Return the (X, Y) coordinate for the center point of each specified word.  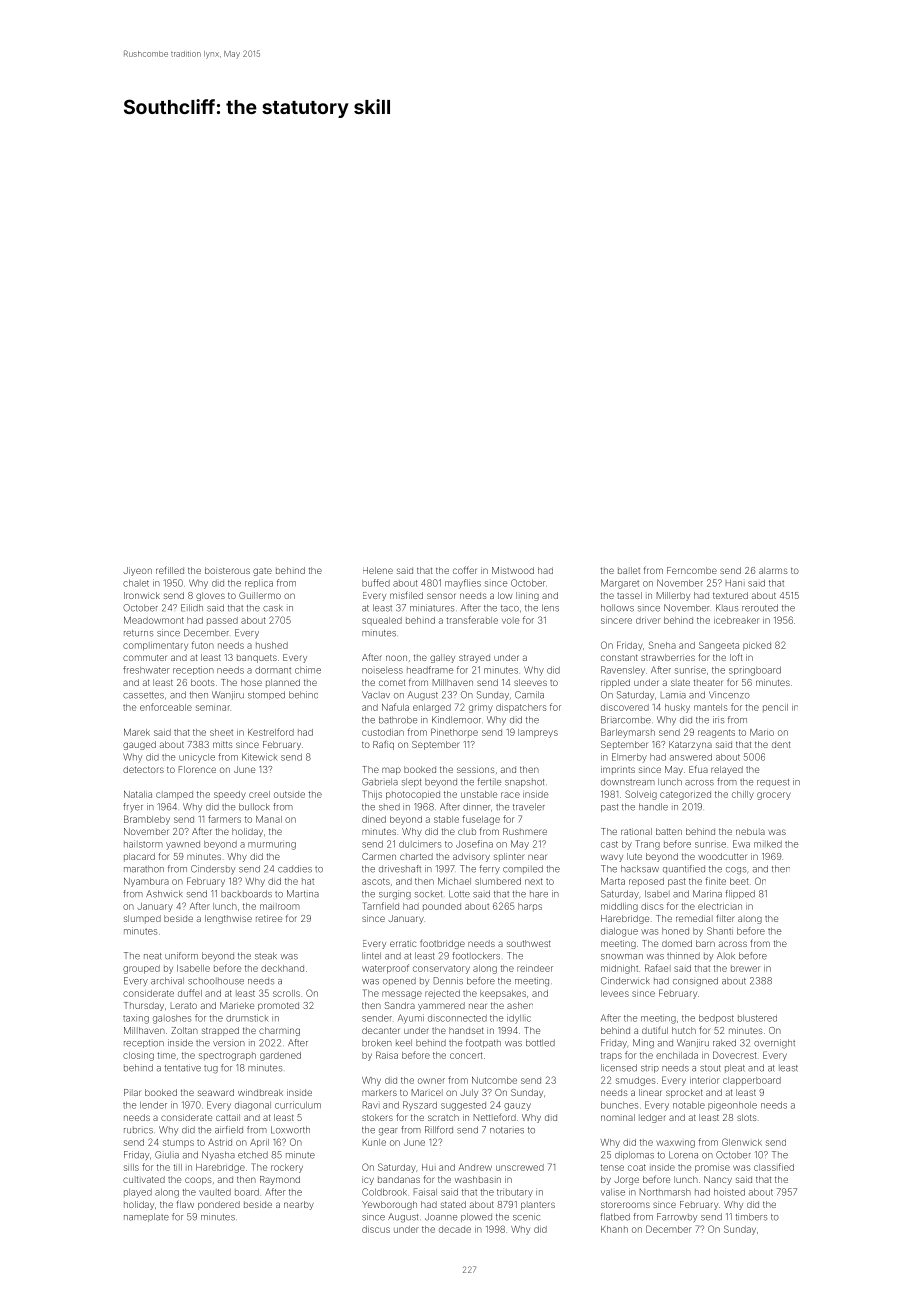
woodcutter (722, 856)
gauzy (517, 1107)
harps (530, 907)
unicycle (197, 758)
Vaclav (376, 695)
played (138, 1193)
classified (774, 1167)
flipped (740, 894)
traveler (529, 807)
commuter (145, 657)
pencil (775, 708)
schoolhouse (216, 981)
